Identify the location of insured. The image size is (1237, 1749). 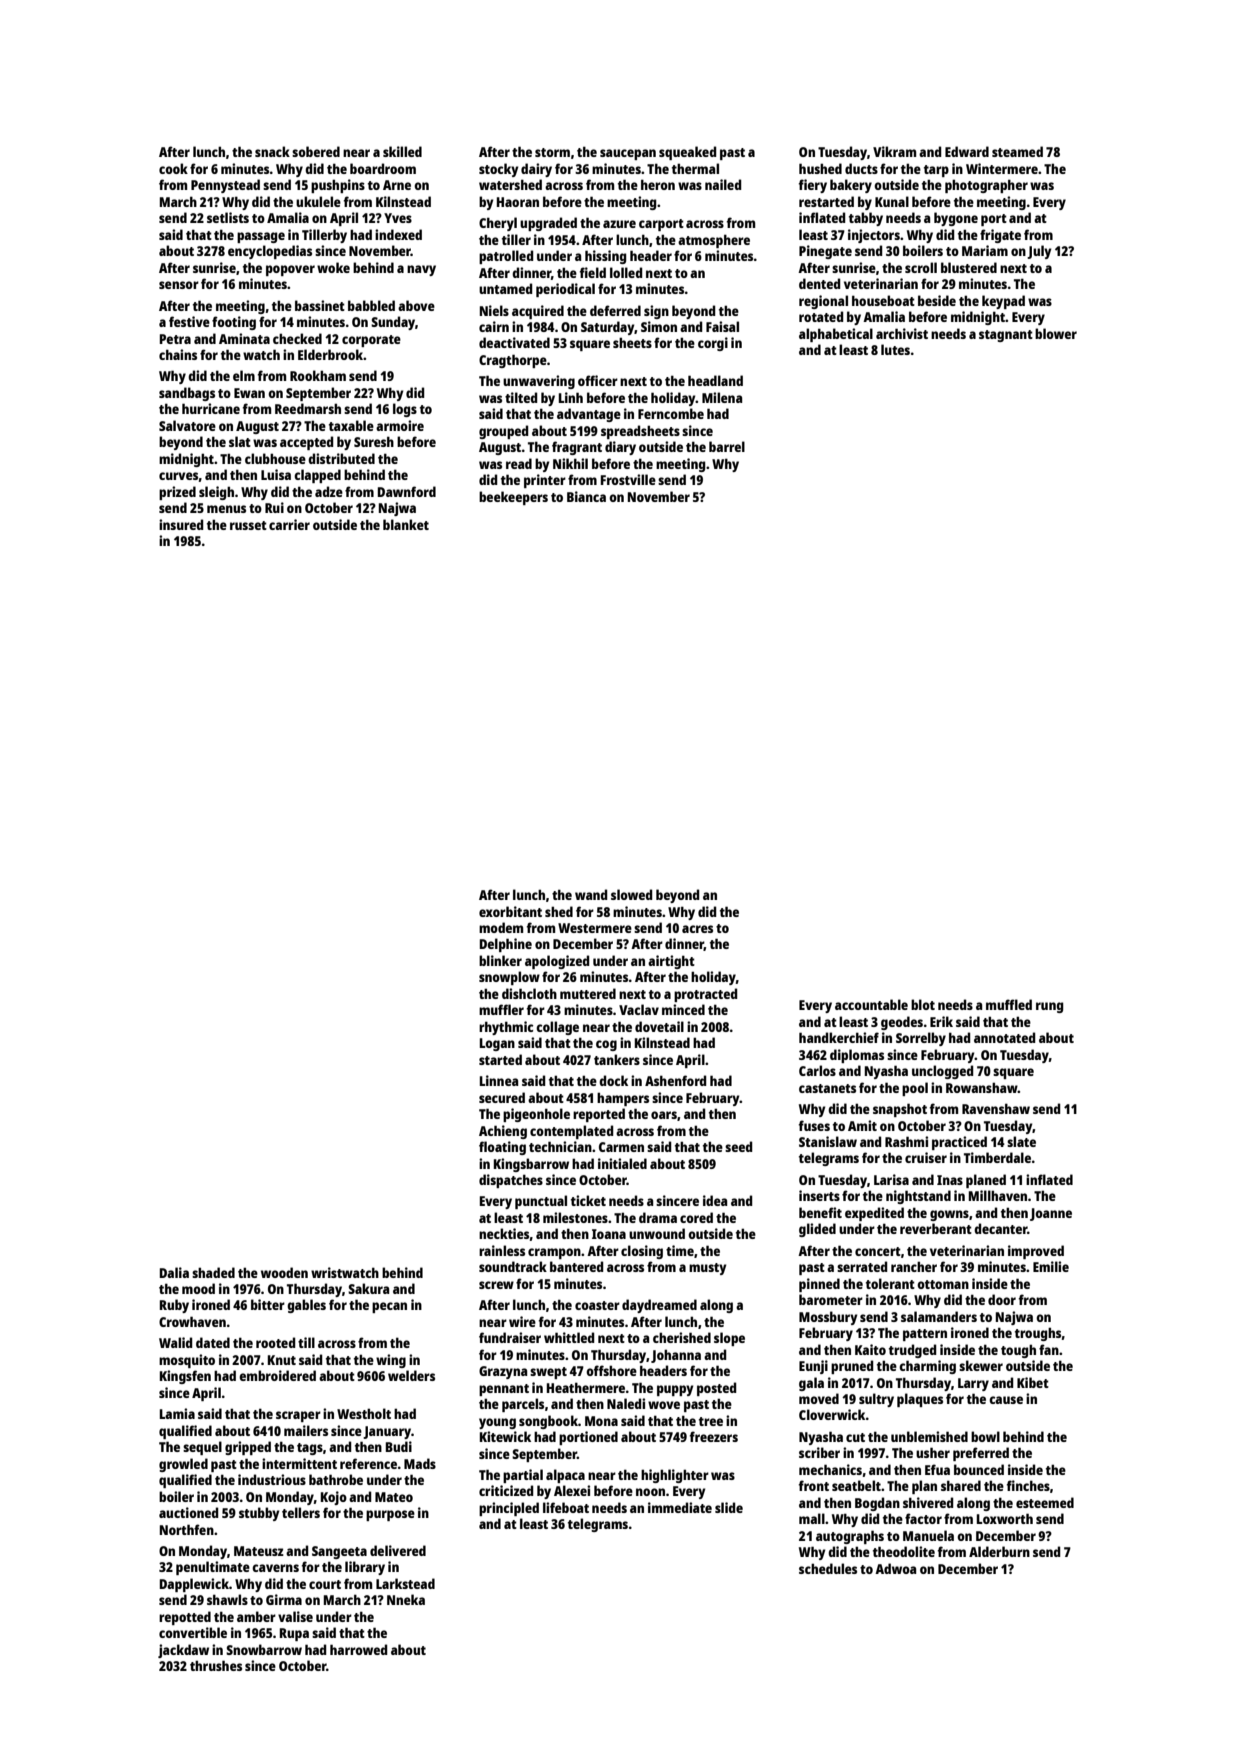
(181, 524).
